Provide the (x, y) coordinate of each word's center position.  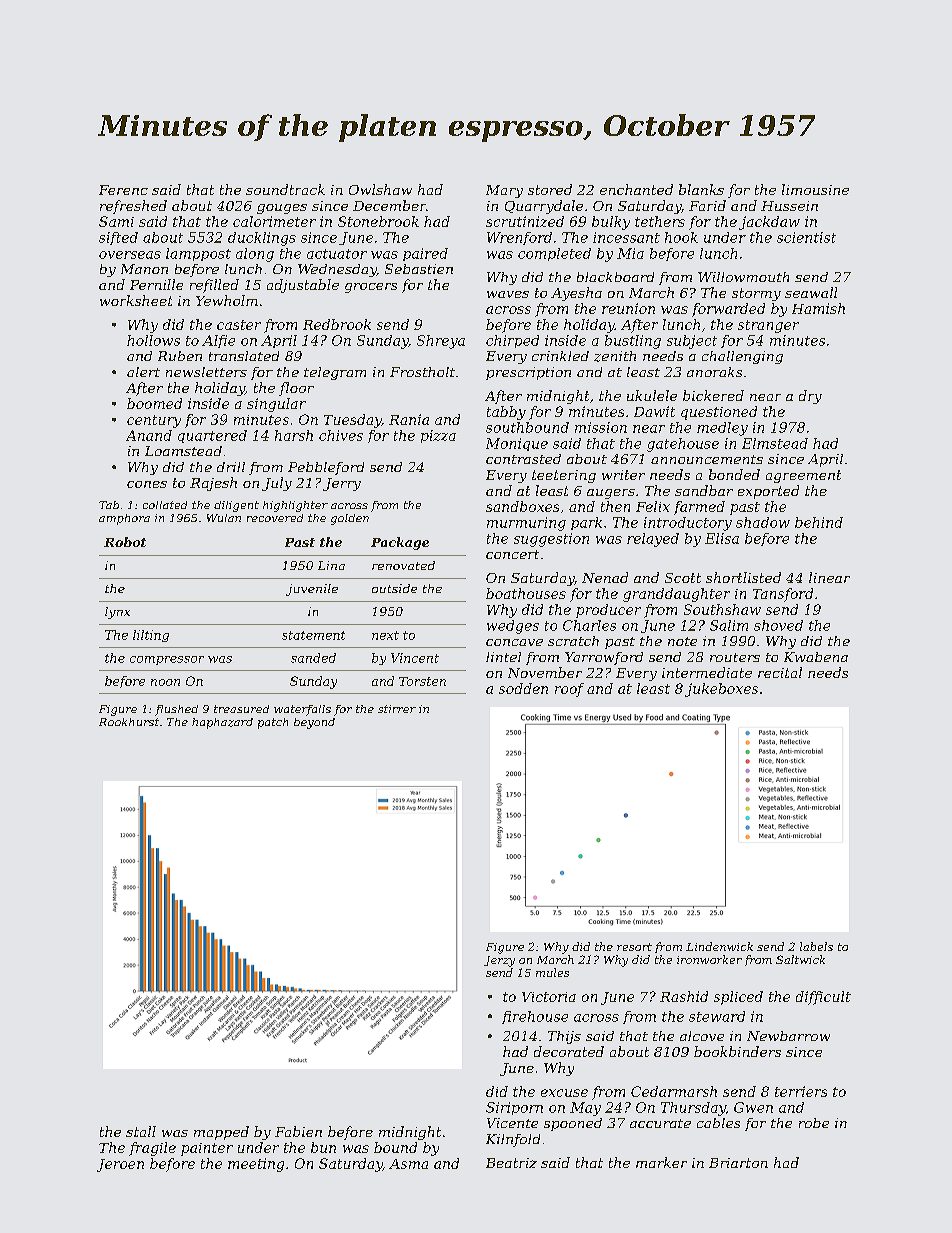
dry (810, 397)
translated (244, 356)
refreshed (133, 207)
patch (273, 723)
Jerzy (499, 961)
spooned (573, 1124)
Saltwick (800, 959)
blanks (701, 189)
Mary (504, 191)
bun (323, 1147)
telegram (335, 373)
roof (569, 690)
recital (780, 672)
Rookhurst (129, 722)
